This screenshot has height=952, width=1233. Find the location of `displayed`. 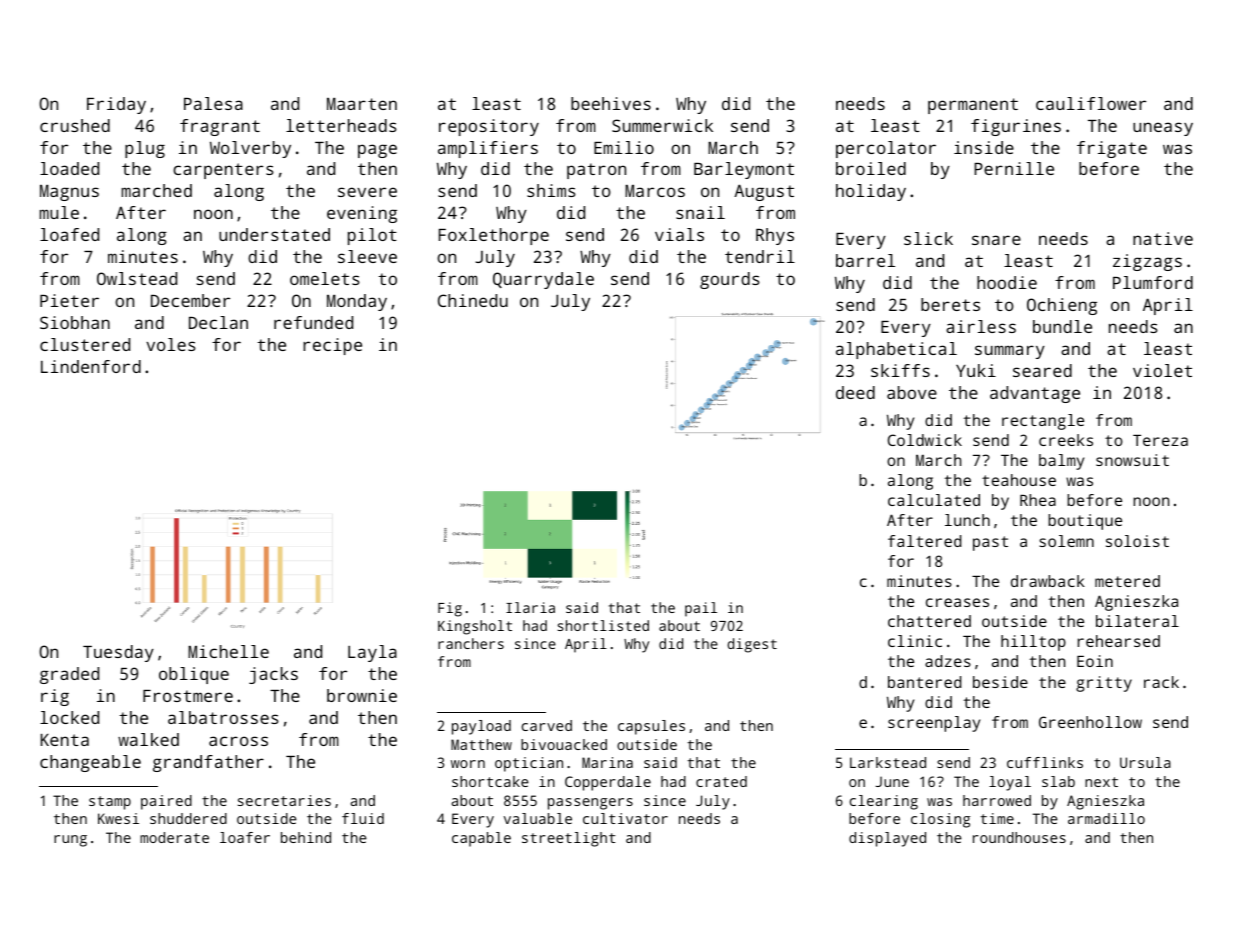

displayed is located at coordinates (887, 839).
